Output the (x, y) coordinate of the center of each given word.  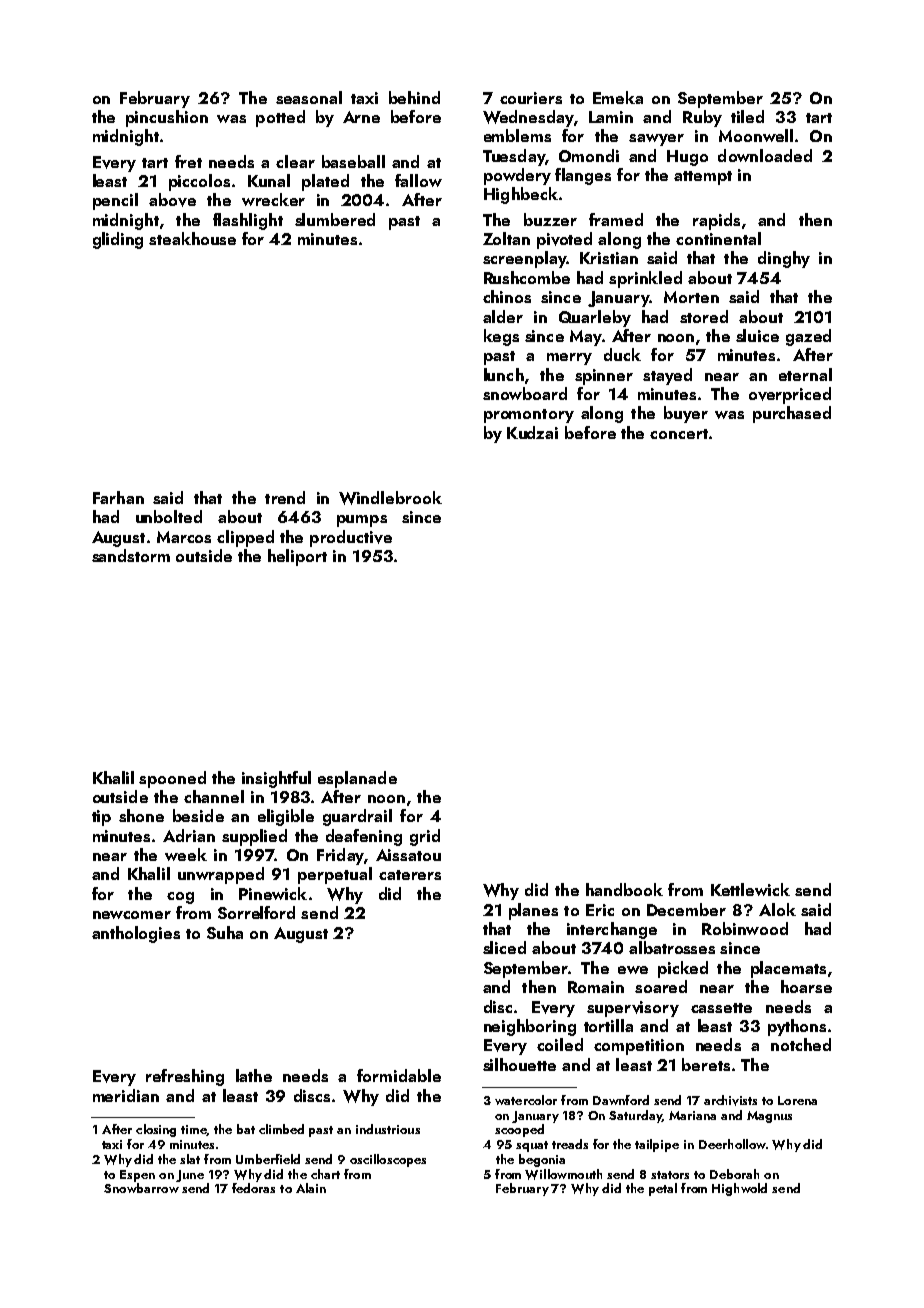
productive (351, 538)
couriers (531, 98)
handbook (624, 889)
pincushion (167, 118)
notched (801, 1044)
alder (503, 316)
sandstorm (131, 555)
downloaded (765, 155)
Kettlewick (750, 889)
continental (718, 238)
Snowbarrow (141, 1188)
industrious (388, 1129)
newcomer (132, 915)
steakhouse (192, 238)
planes (533, 911)
